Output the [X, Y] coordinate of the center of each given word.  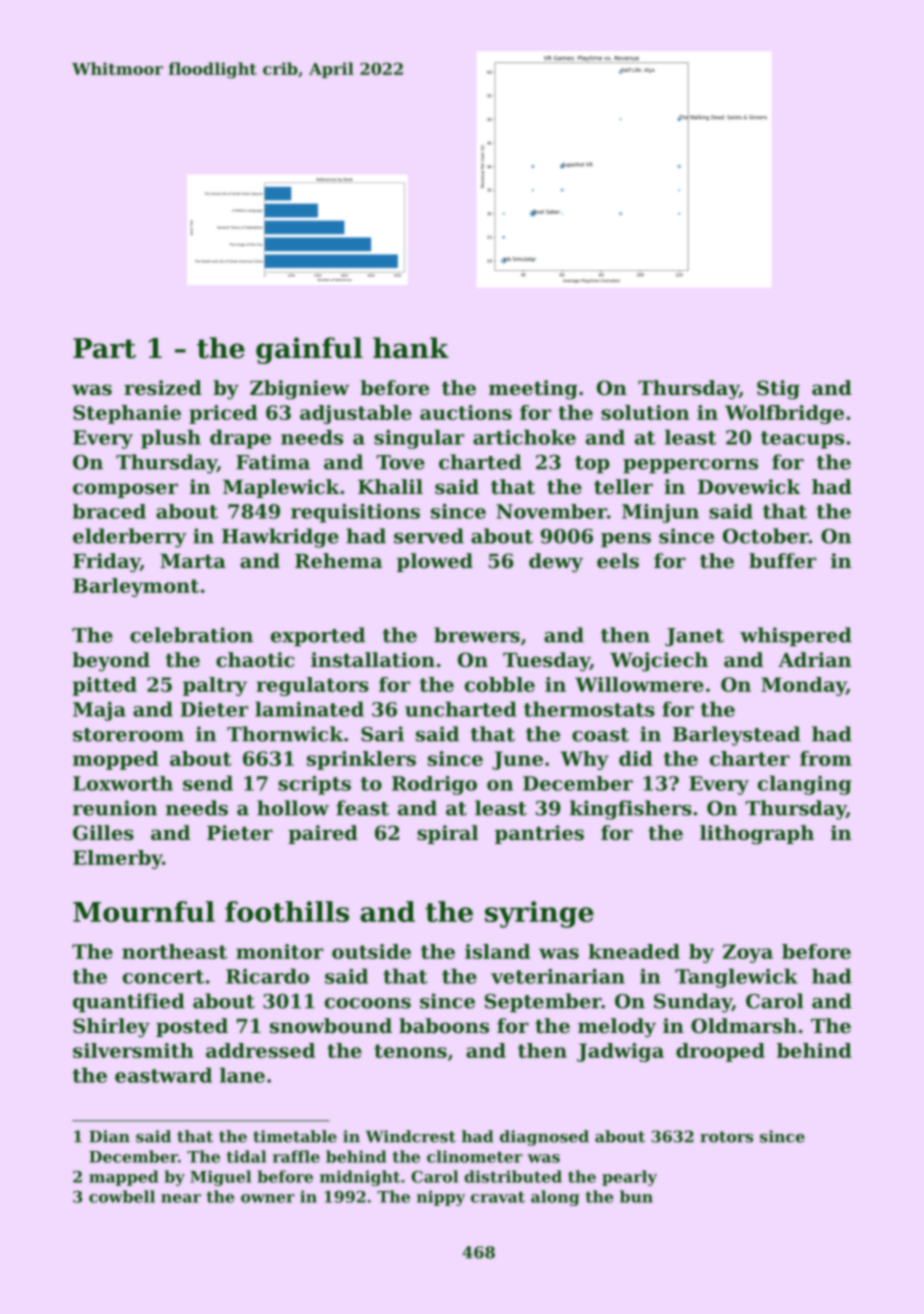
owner [268, 1198]
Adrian [814, 659]
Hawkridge [280, 538]
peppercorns [690, 466]
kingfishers [631, 810]
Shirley [111, 1028]
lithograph [757, 835]
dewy [556, 563]
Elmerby [117, 859]
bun [636, 1196]
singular [419, 439]
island [497, 951]
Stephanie [127, 414]
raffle [296, 1156]
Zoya [748, 953]
